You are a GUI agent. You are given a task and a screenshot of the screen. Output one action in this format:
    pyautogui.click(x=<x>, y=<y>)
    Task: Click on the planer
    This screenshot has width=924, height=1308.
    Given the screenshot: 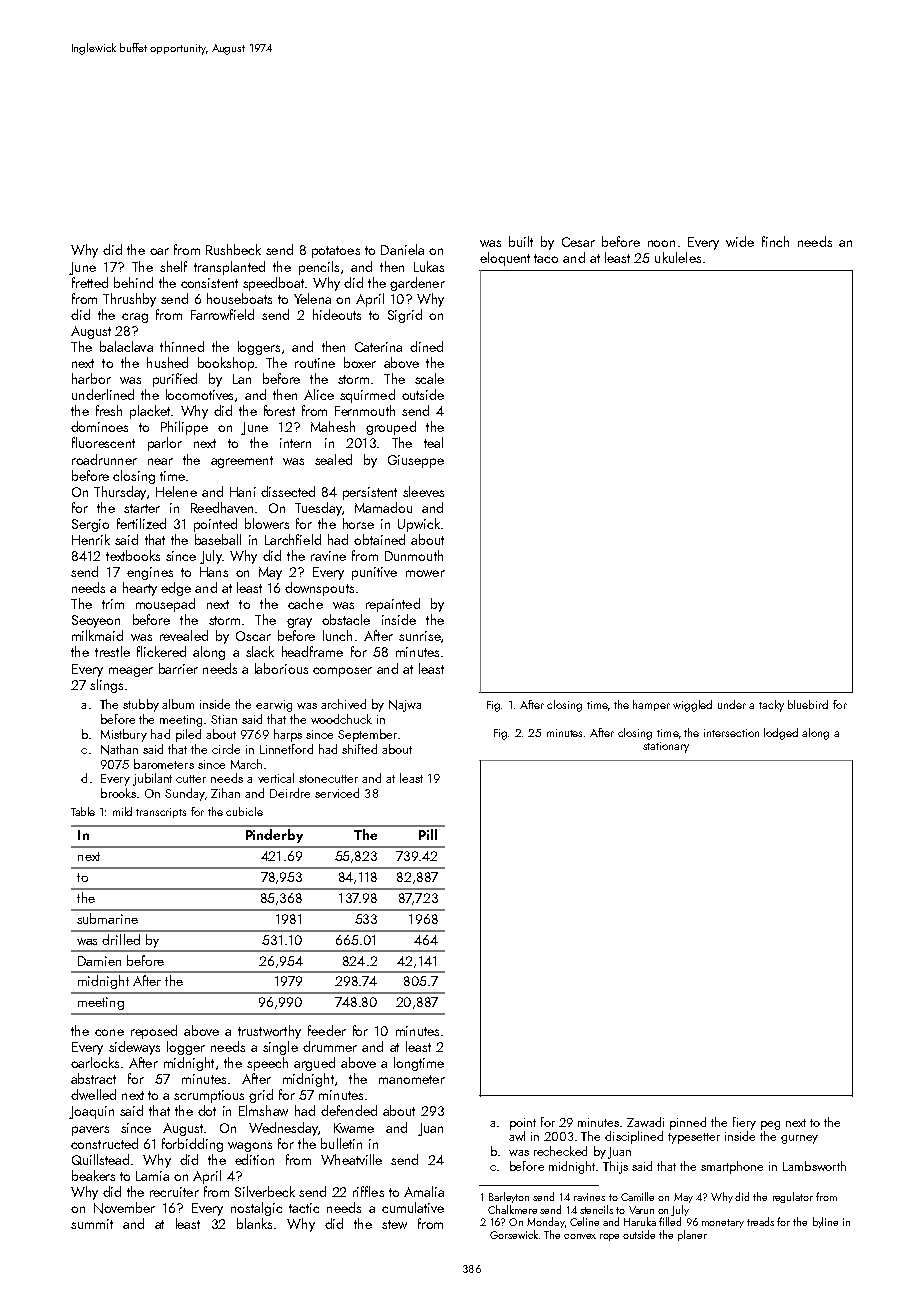 What is the action you would take?
    pyautogui.click(x=692, y=1235)
